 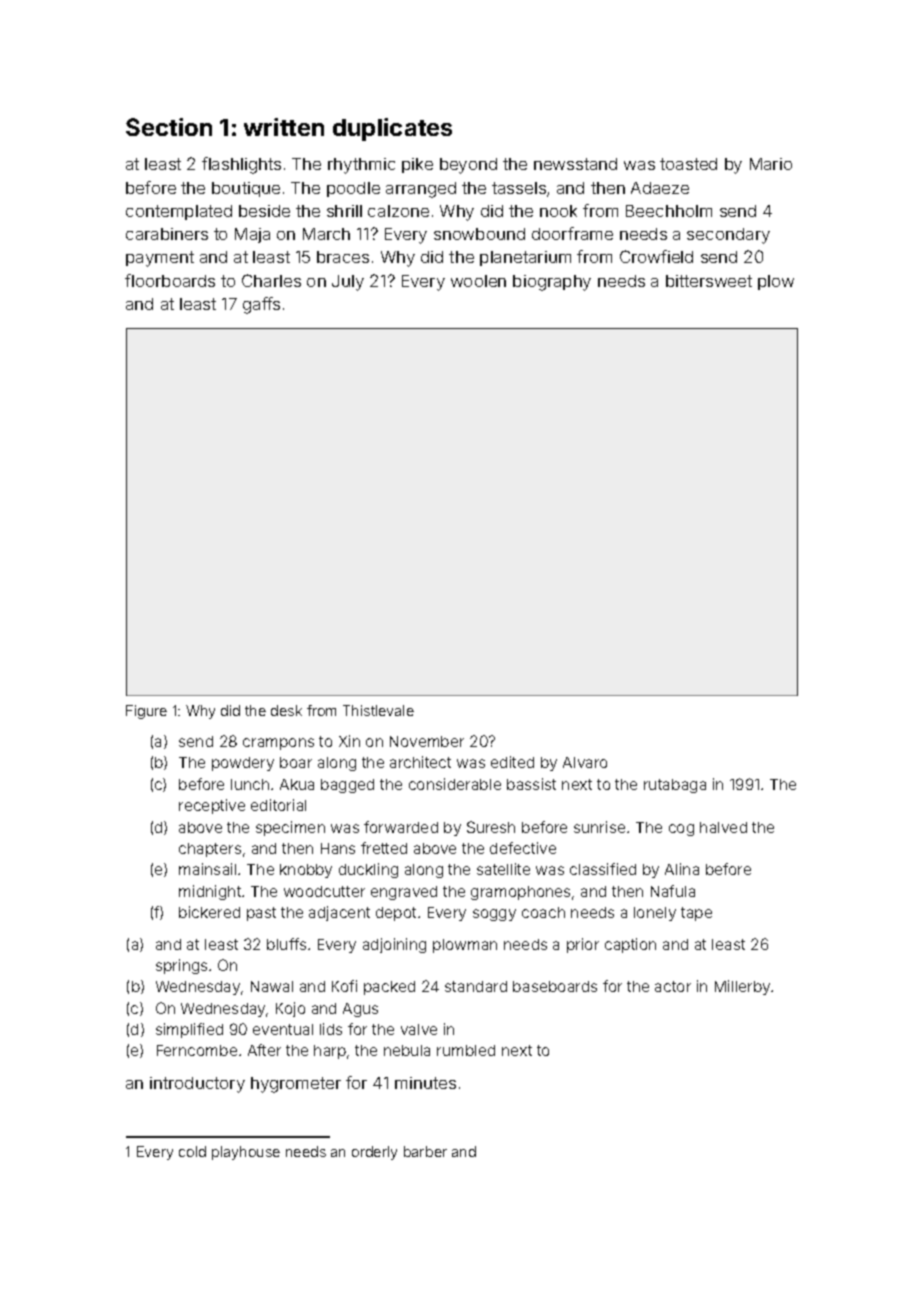 I want to click on standard, so click(x=476, y=986).
